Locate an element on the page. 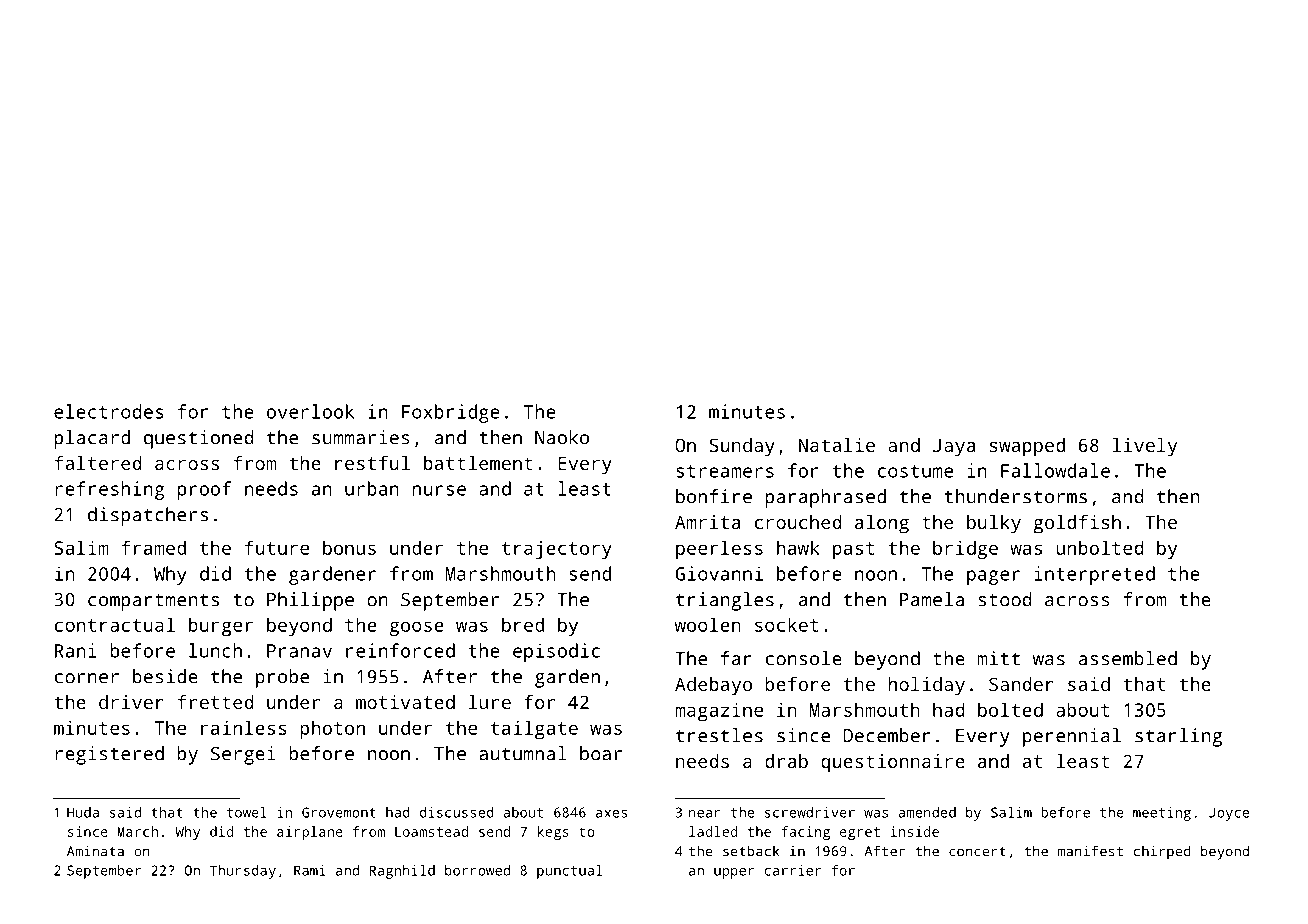  beside is located at coordinates (165, 676).
